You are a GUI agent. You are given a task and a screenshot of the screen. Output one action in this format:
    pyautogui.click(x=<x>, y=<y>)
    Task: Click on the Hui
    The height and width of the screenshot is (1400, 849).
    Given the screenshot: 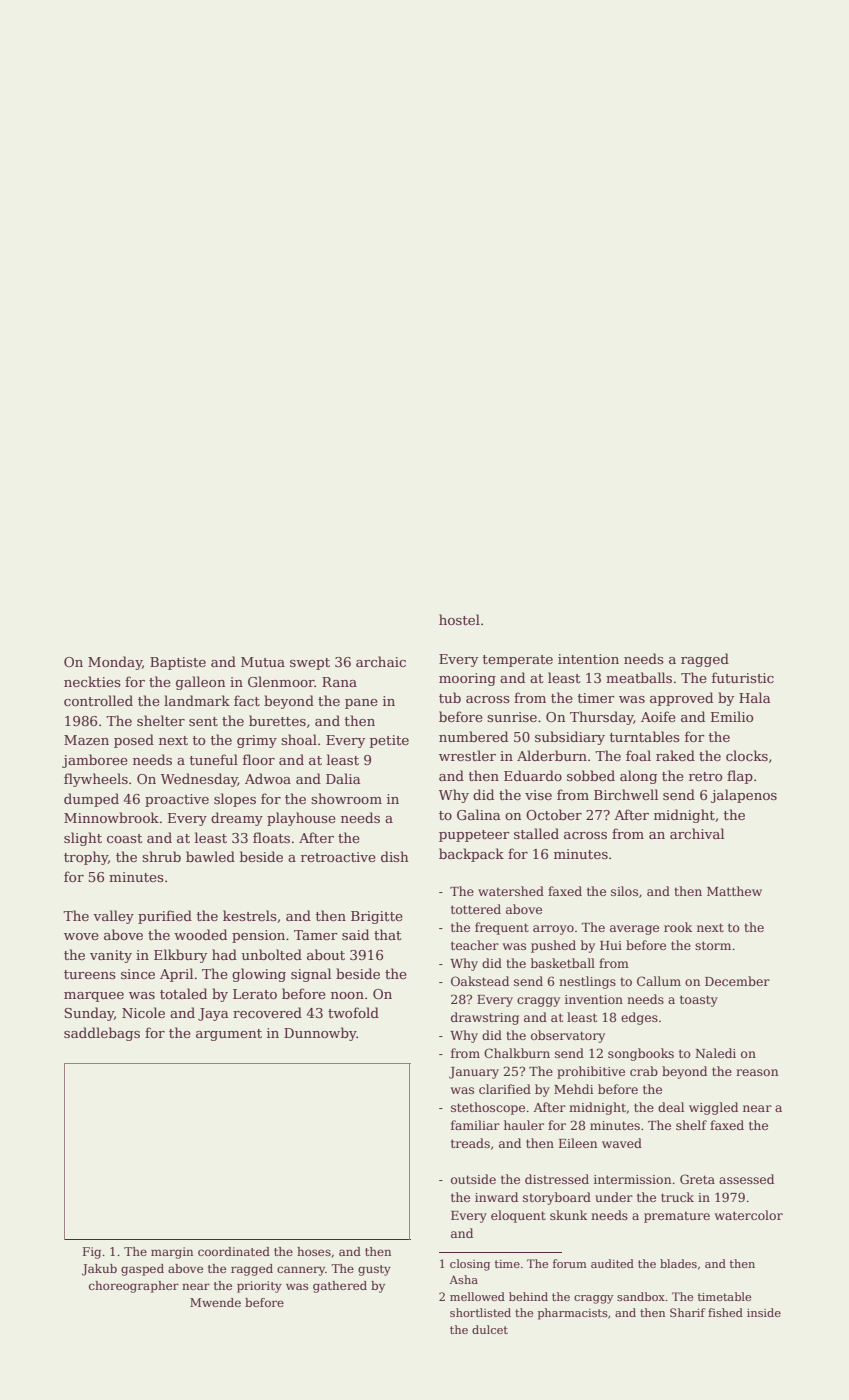 What is the action you would take?
    pyautogui.click(x=611, y=945)
